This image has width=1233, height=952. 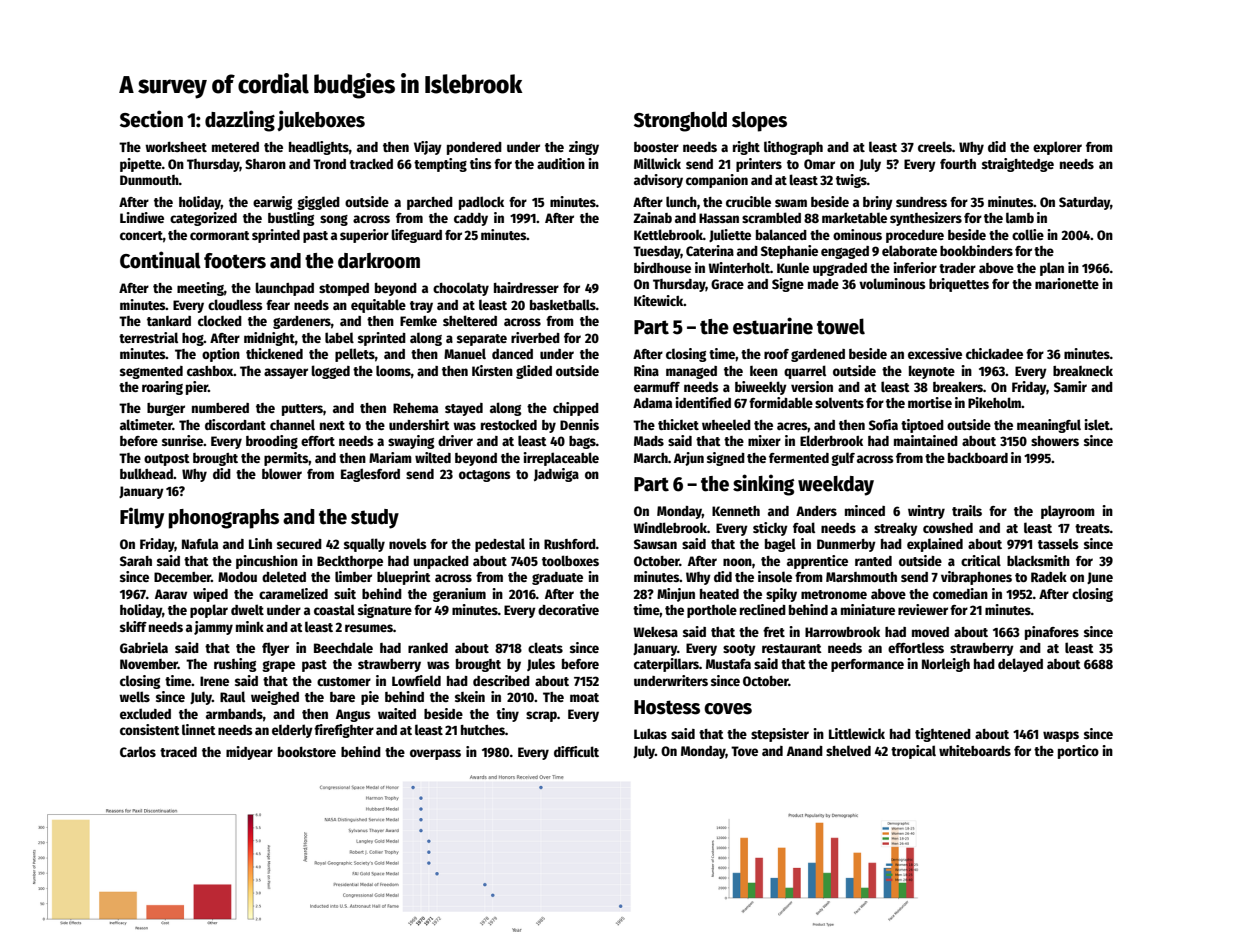 I want to click on Stronghold, so click(x=680, y=121).
